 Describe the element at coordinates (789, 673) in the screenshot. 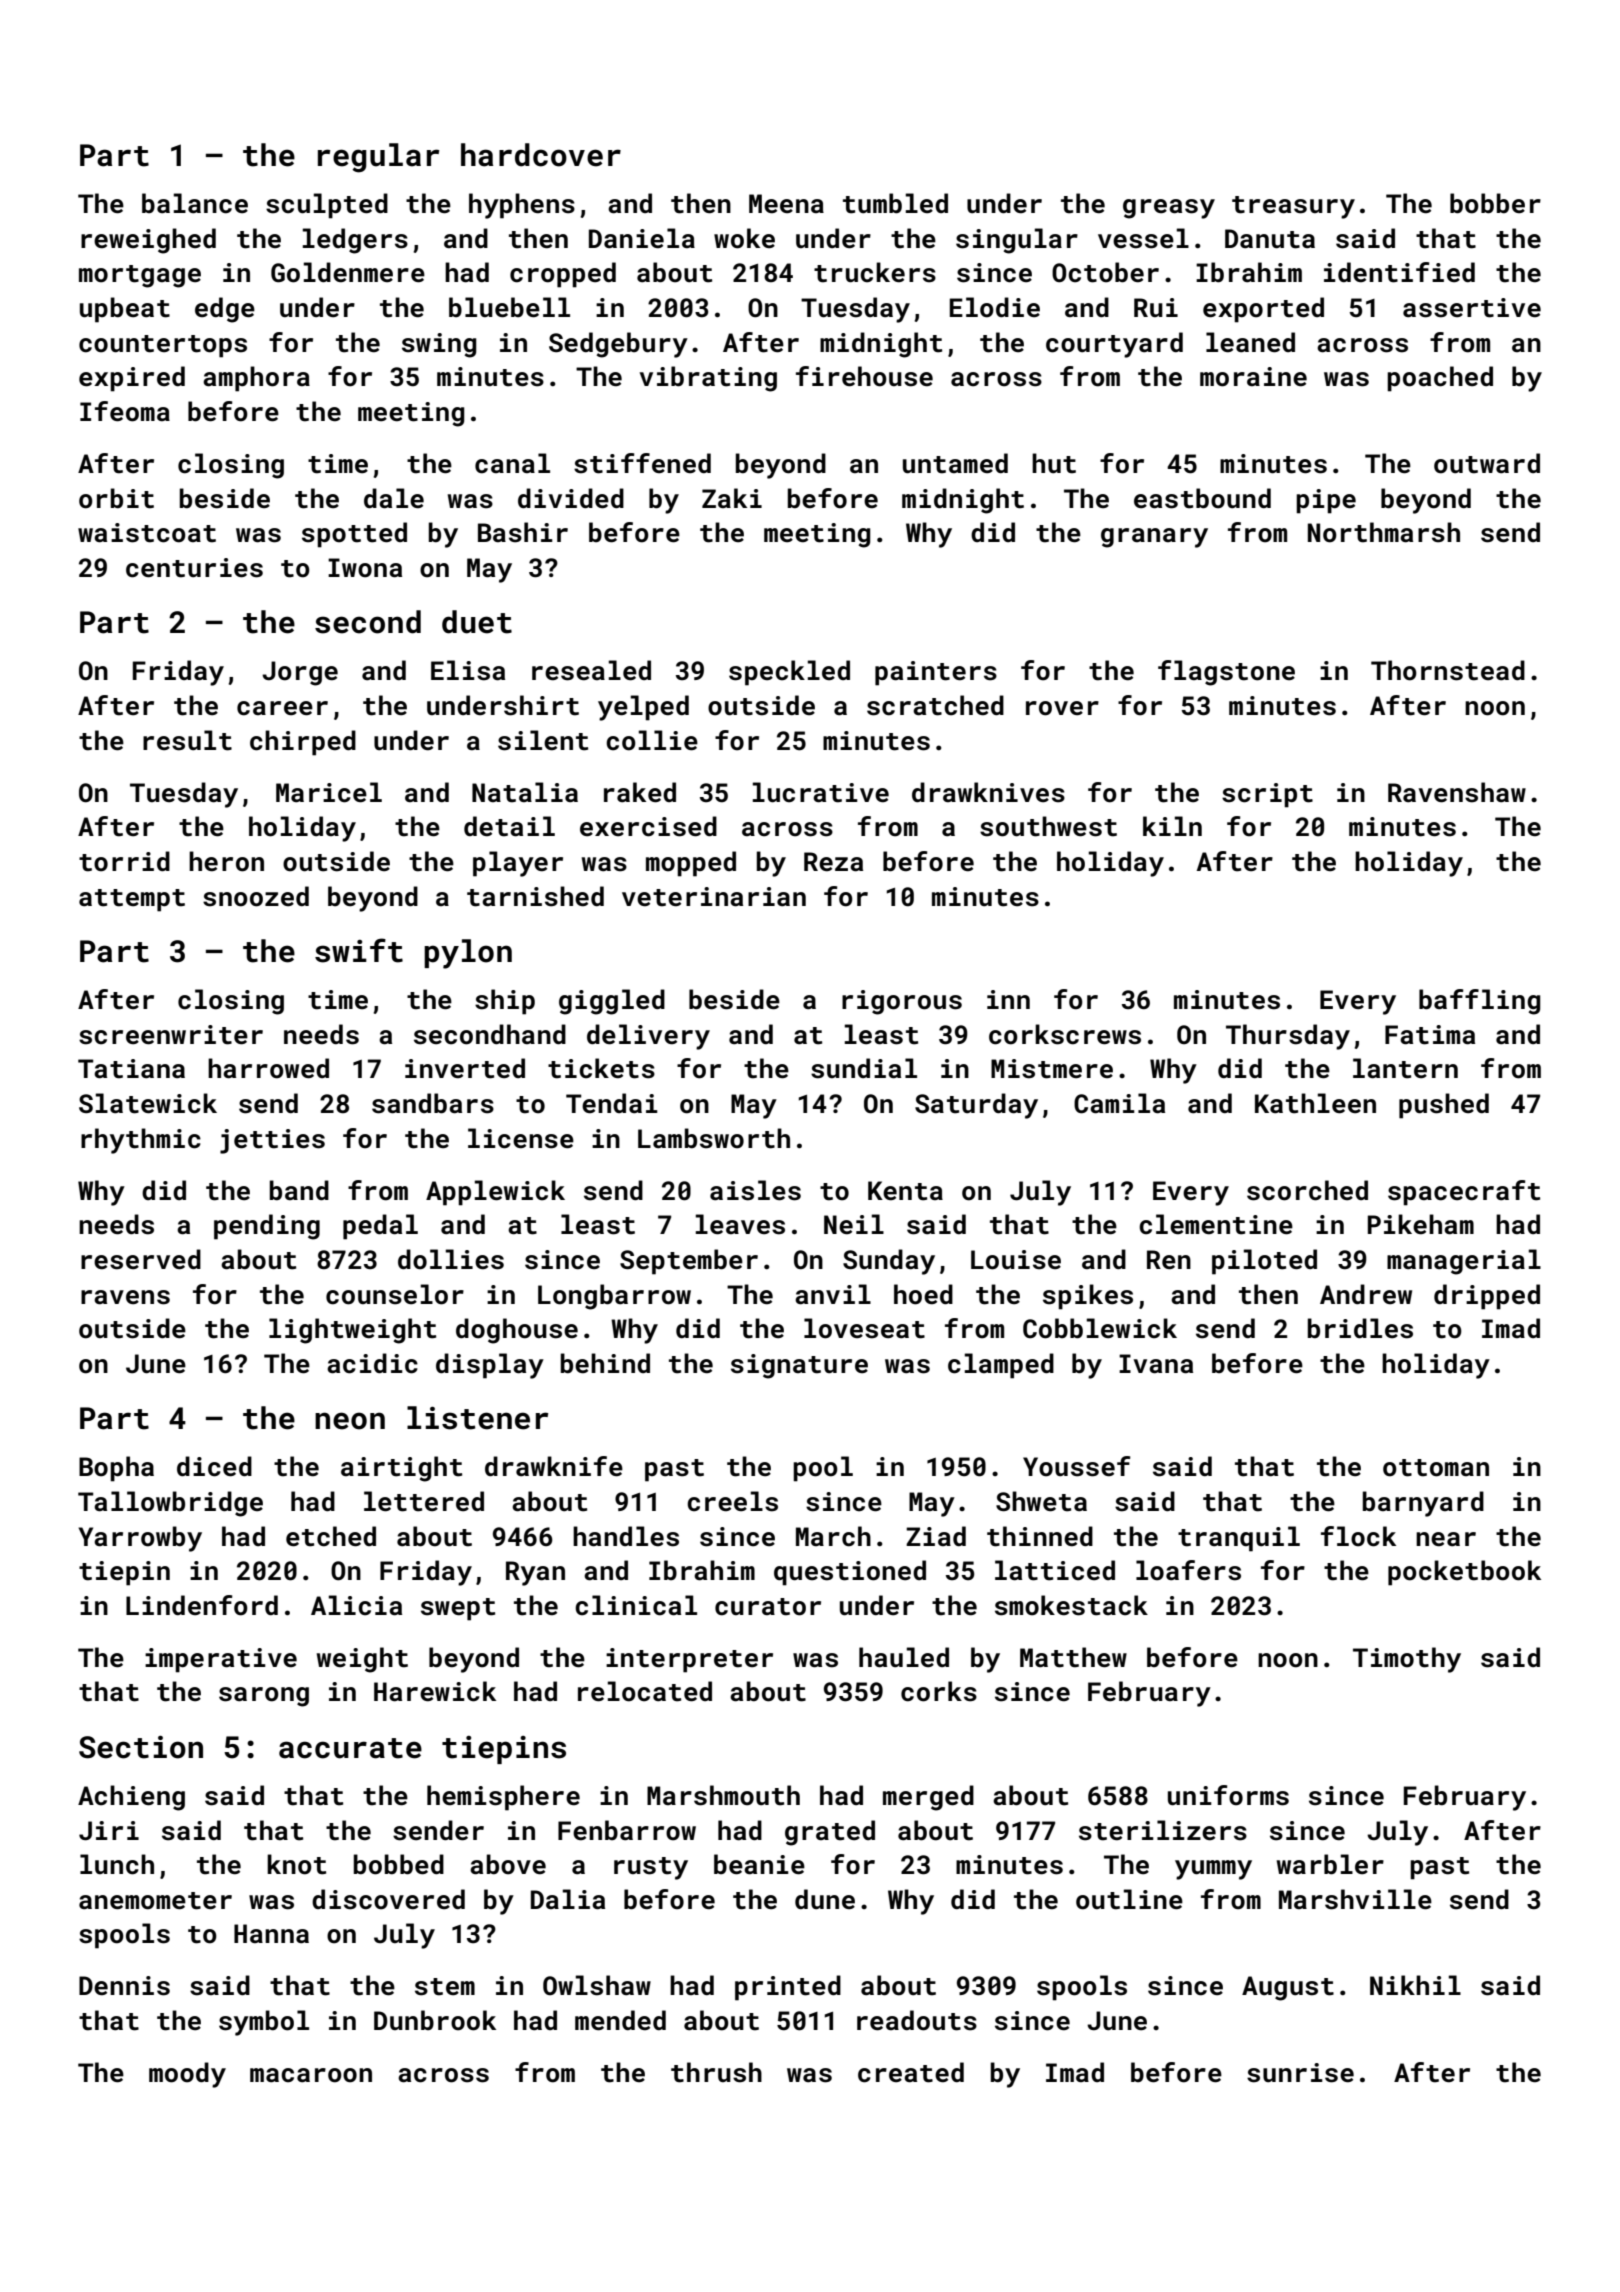

I see `speckled` at that location.
